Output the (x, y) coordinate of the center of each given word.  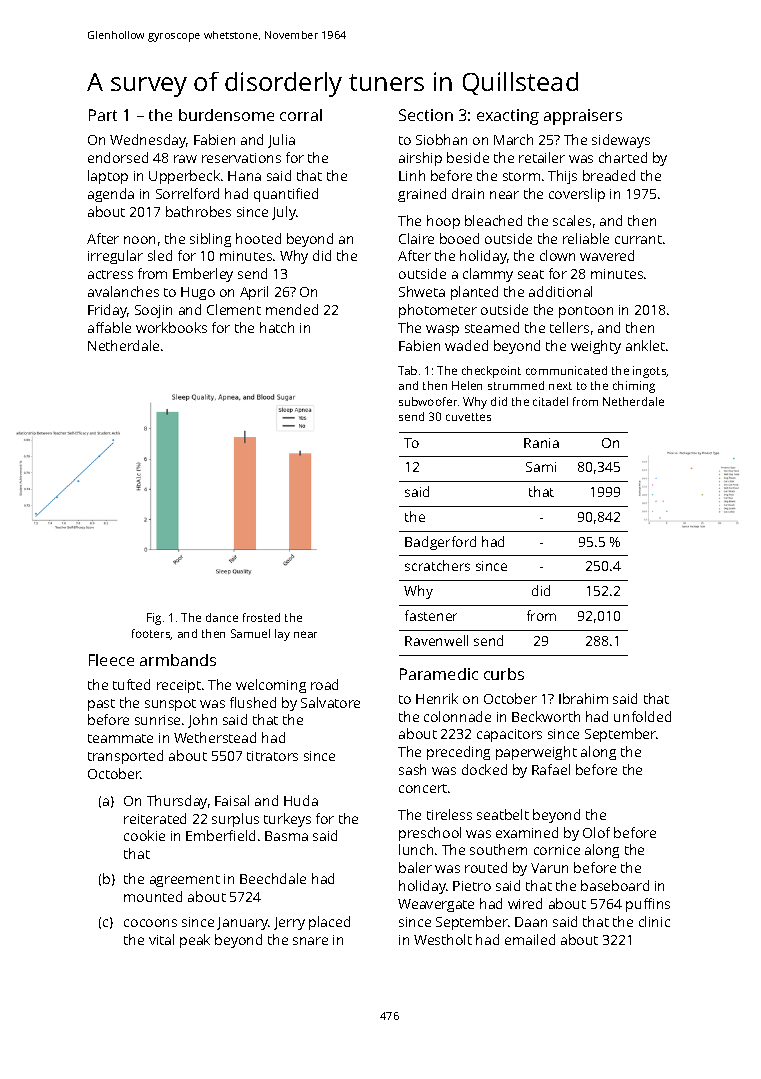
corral (301, 115)
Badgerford (440, 543)
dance (222, 617)
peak (195, 941)
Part (103, 115)
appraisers (583, 117)
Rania (541, 443)
